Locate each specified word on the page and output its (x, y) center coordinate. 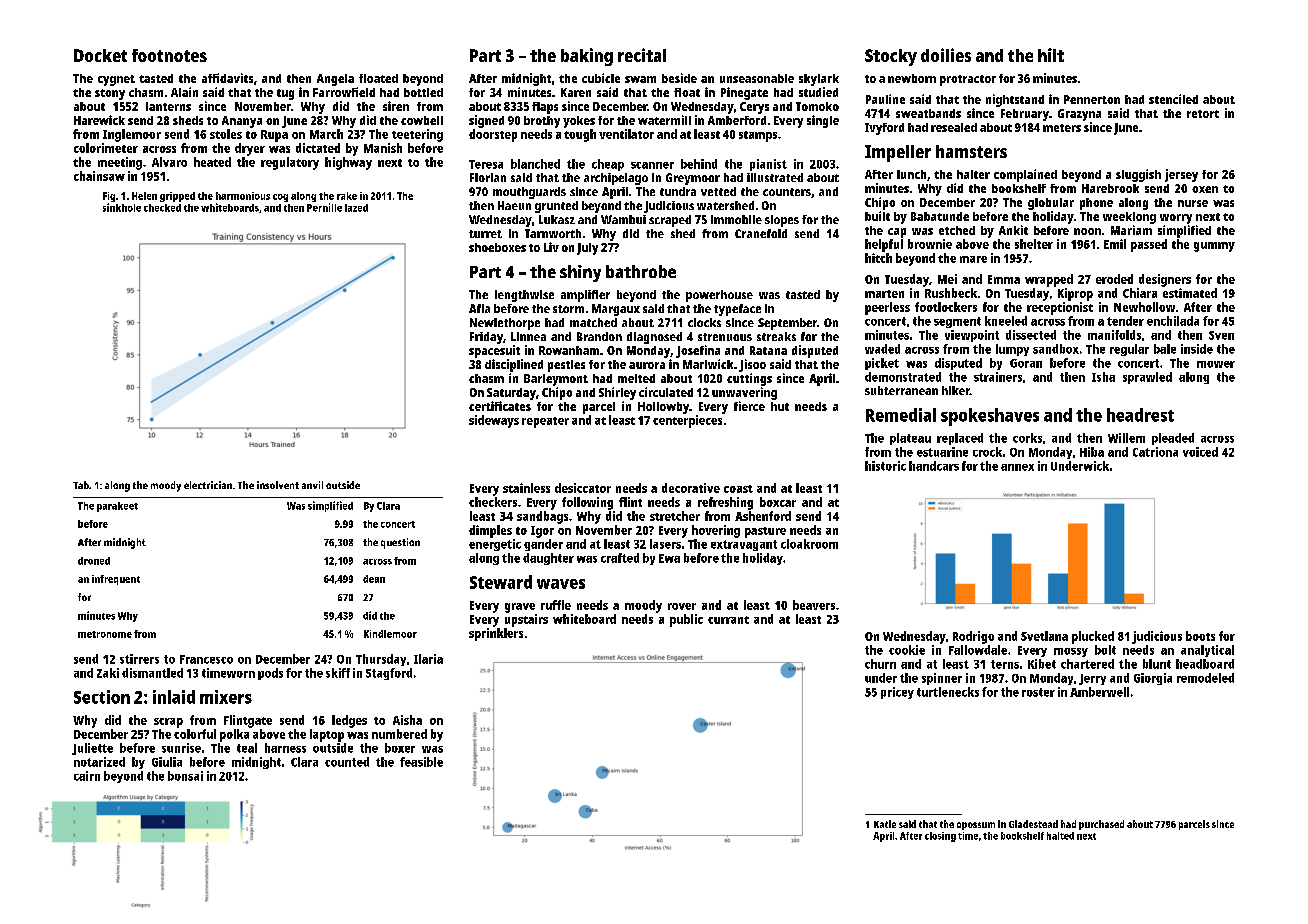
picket (882, 364)
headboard (1205, 664)
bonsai (185, 776)
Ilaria (428, 659)
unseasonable (757, 78)
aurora (647, 365)
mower (1216, 364)
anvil (312, 485)
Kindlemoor (390, 634)
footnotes (169, 55)
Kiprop (1075, 294)
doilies (946, 55)
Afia (479, 308)
